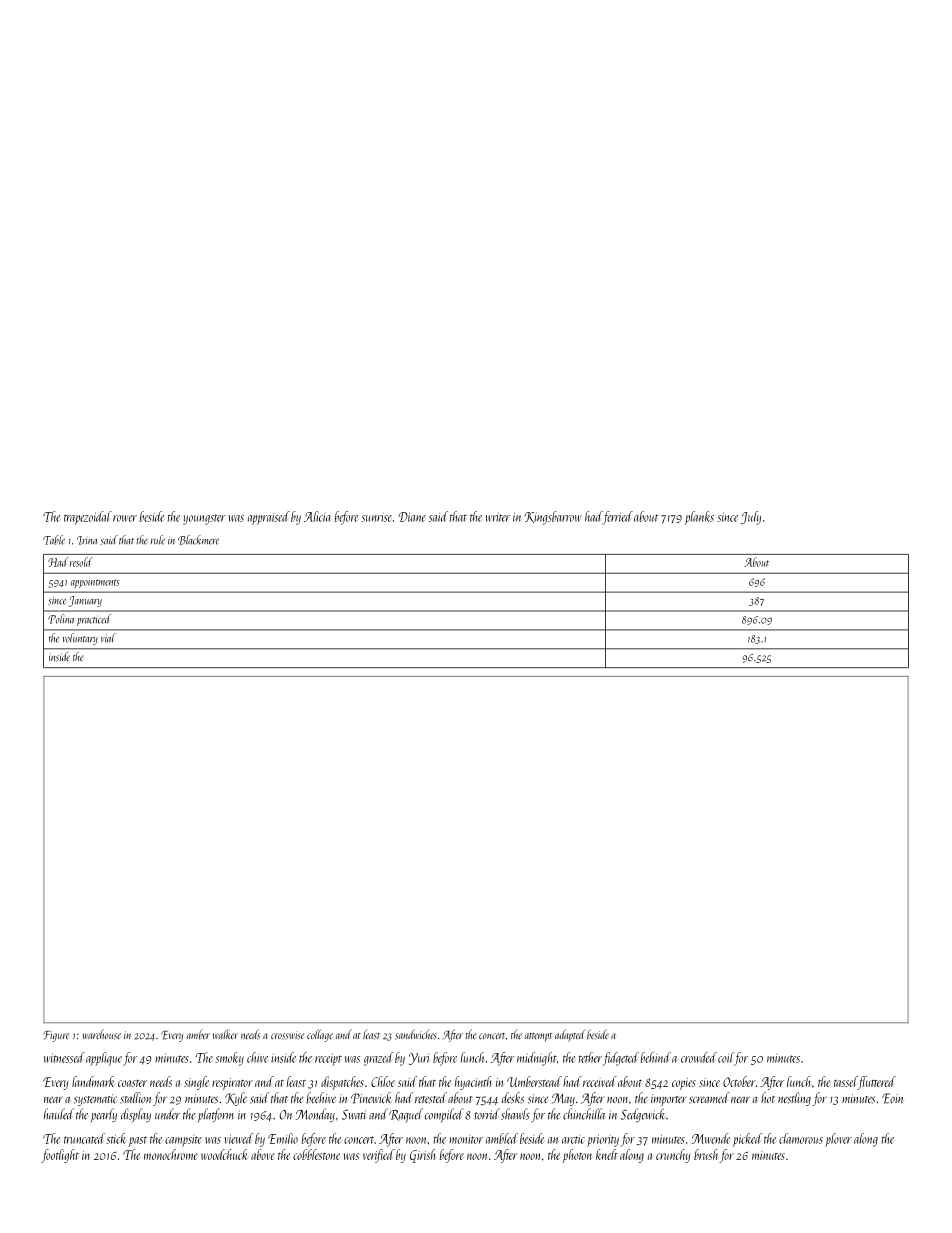 The width and height of the document is (952, 1233). What do you see at coordinates (553, 518) in the document?
I see `Kingsbarrow` at bounding box center [553, 518].
